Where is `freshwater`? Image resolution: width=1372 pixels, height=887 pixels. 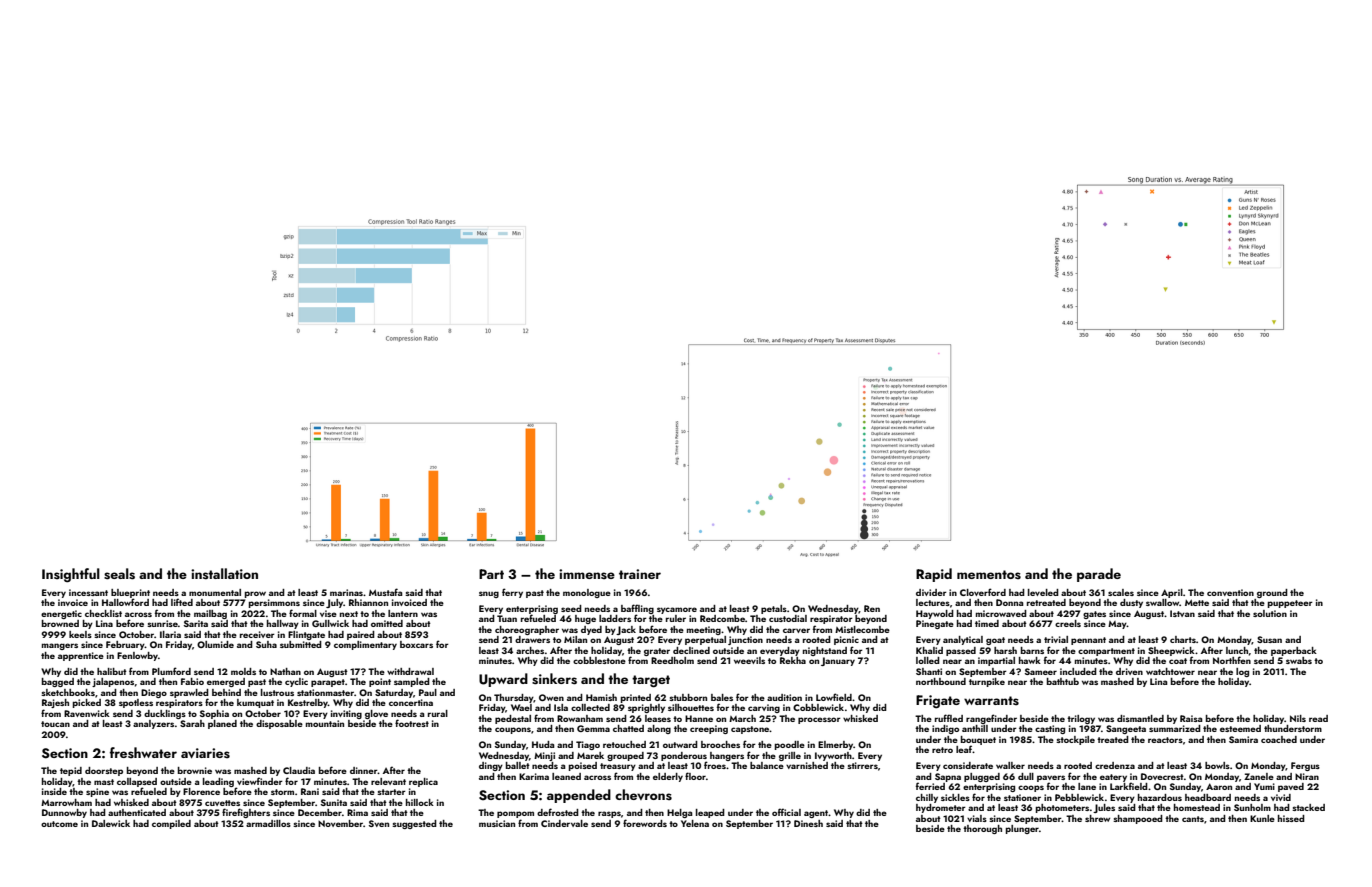
freshwater is located at coordinates (143, 753).
